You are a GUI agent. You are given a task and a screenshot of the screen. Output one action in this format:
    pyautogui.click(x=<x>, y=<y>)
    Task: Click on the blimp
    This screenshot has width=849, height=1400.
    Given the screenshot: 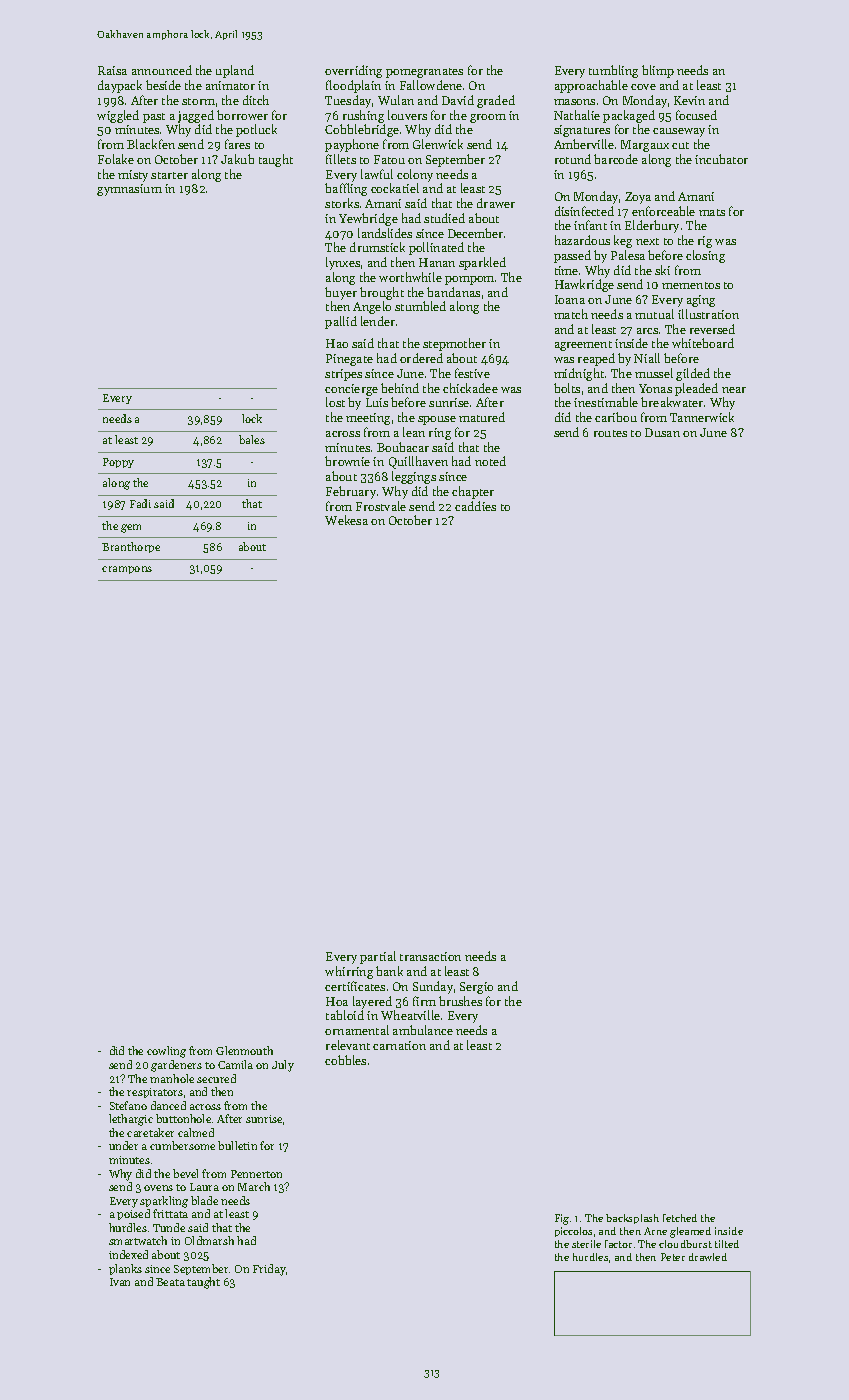 What is the action you would take?
    pyautogui.click(x=658, y=71)
